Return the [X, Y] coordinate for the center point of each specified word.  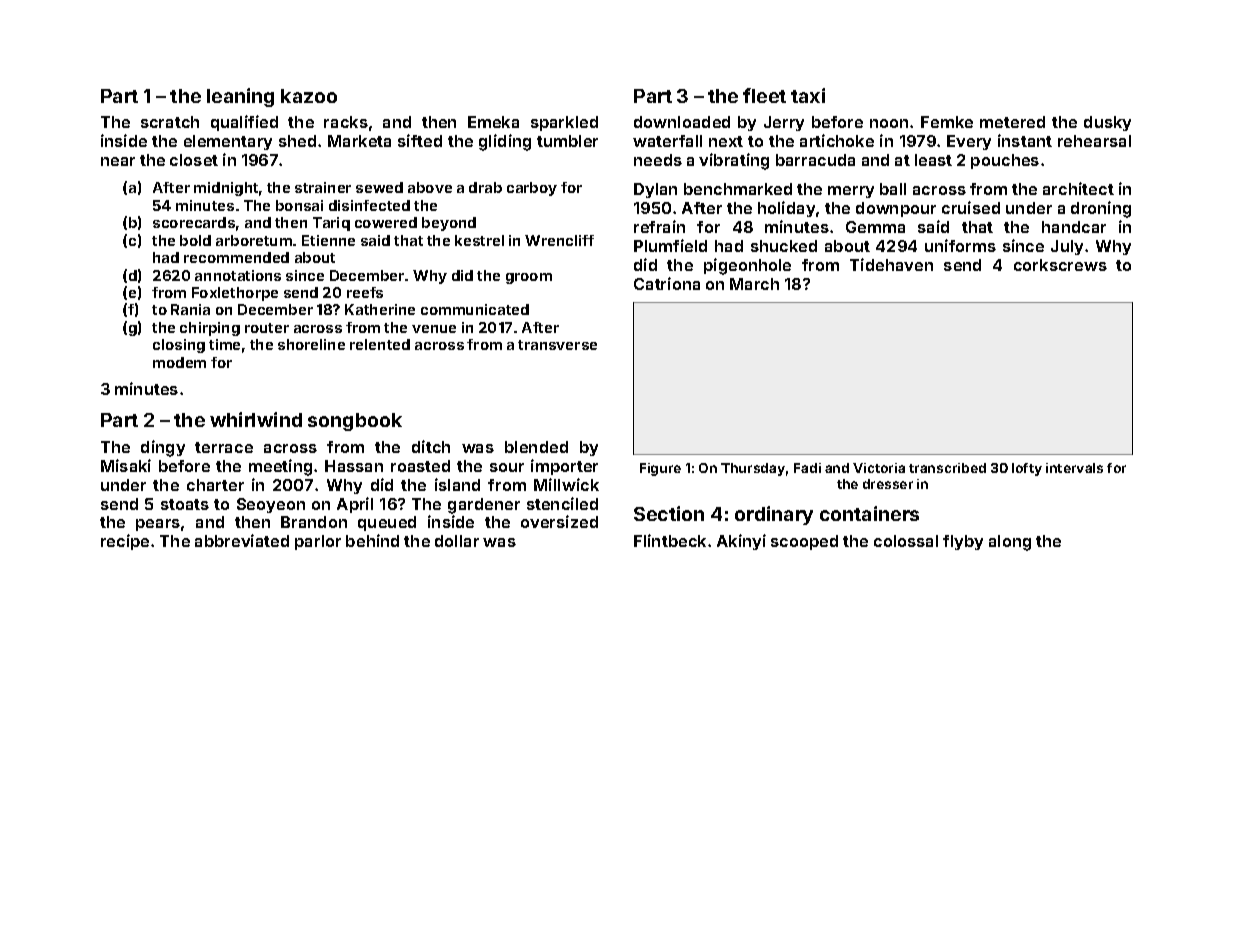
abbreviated [242, 540]
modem [179, 362]
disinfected [369, 205]
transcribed [947, 468]
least [933, 160]
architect [1078, 188]
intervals [1074, 468]
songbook [355, 422]
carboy [532, 189]
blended [536, 447]
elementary [228, 142]
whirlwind [256, 419]
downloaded [682, 122]
